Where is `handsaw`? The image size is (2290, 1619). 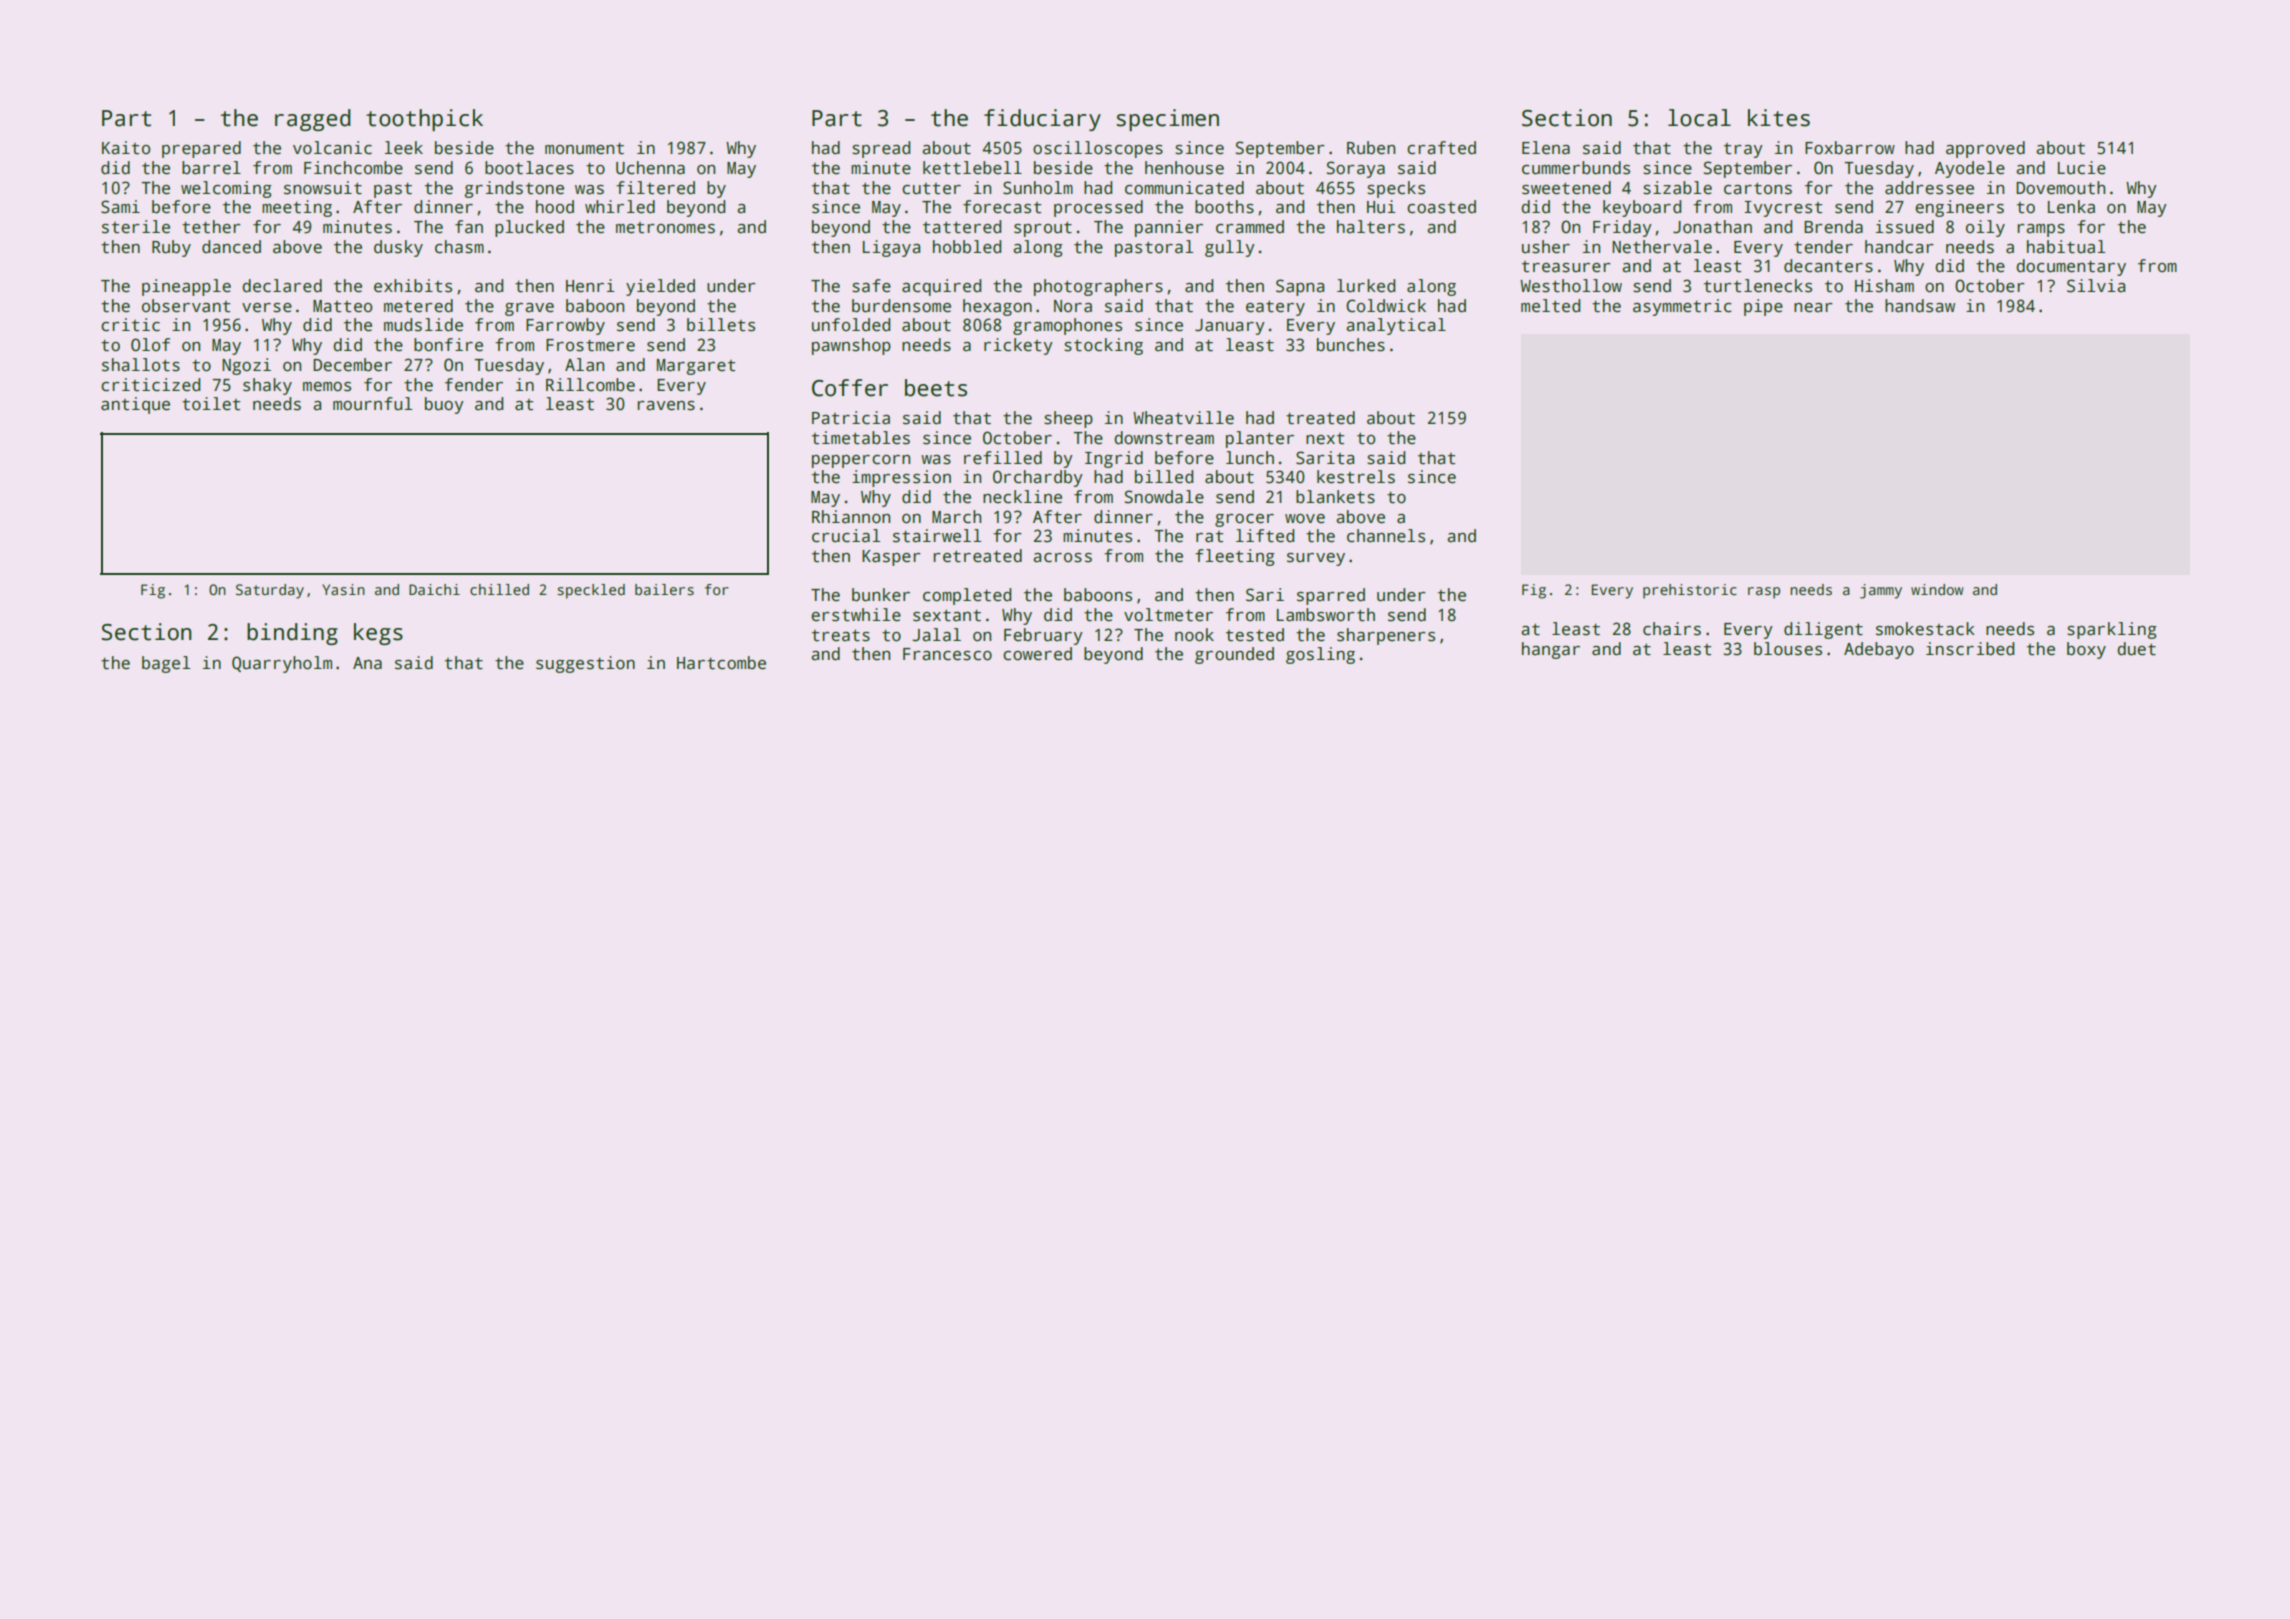 handsaw is located at coordinates (1920, 306).
